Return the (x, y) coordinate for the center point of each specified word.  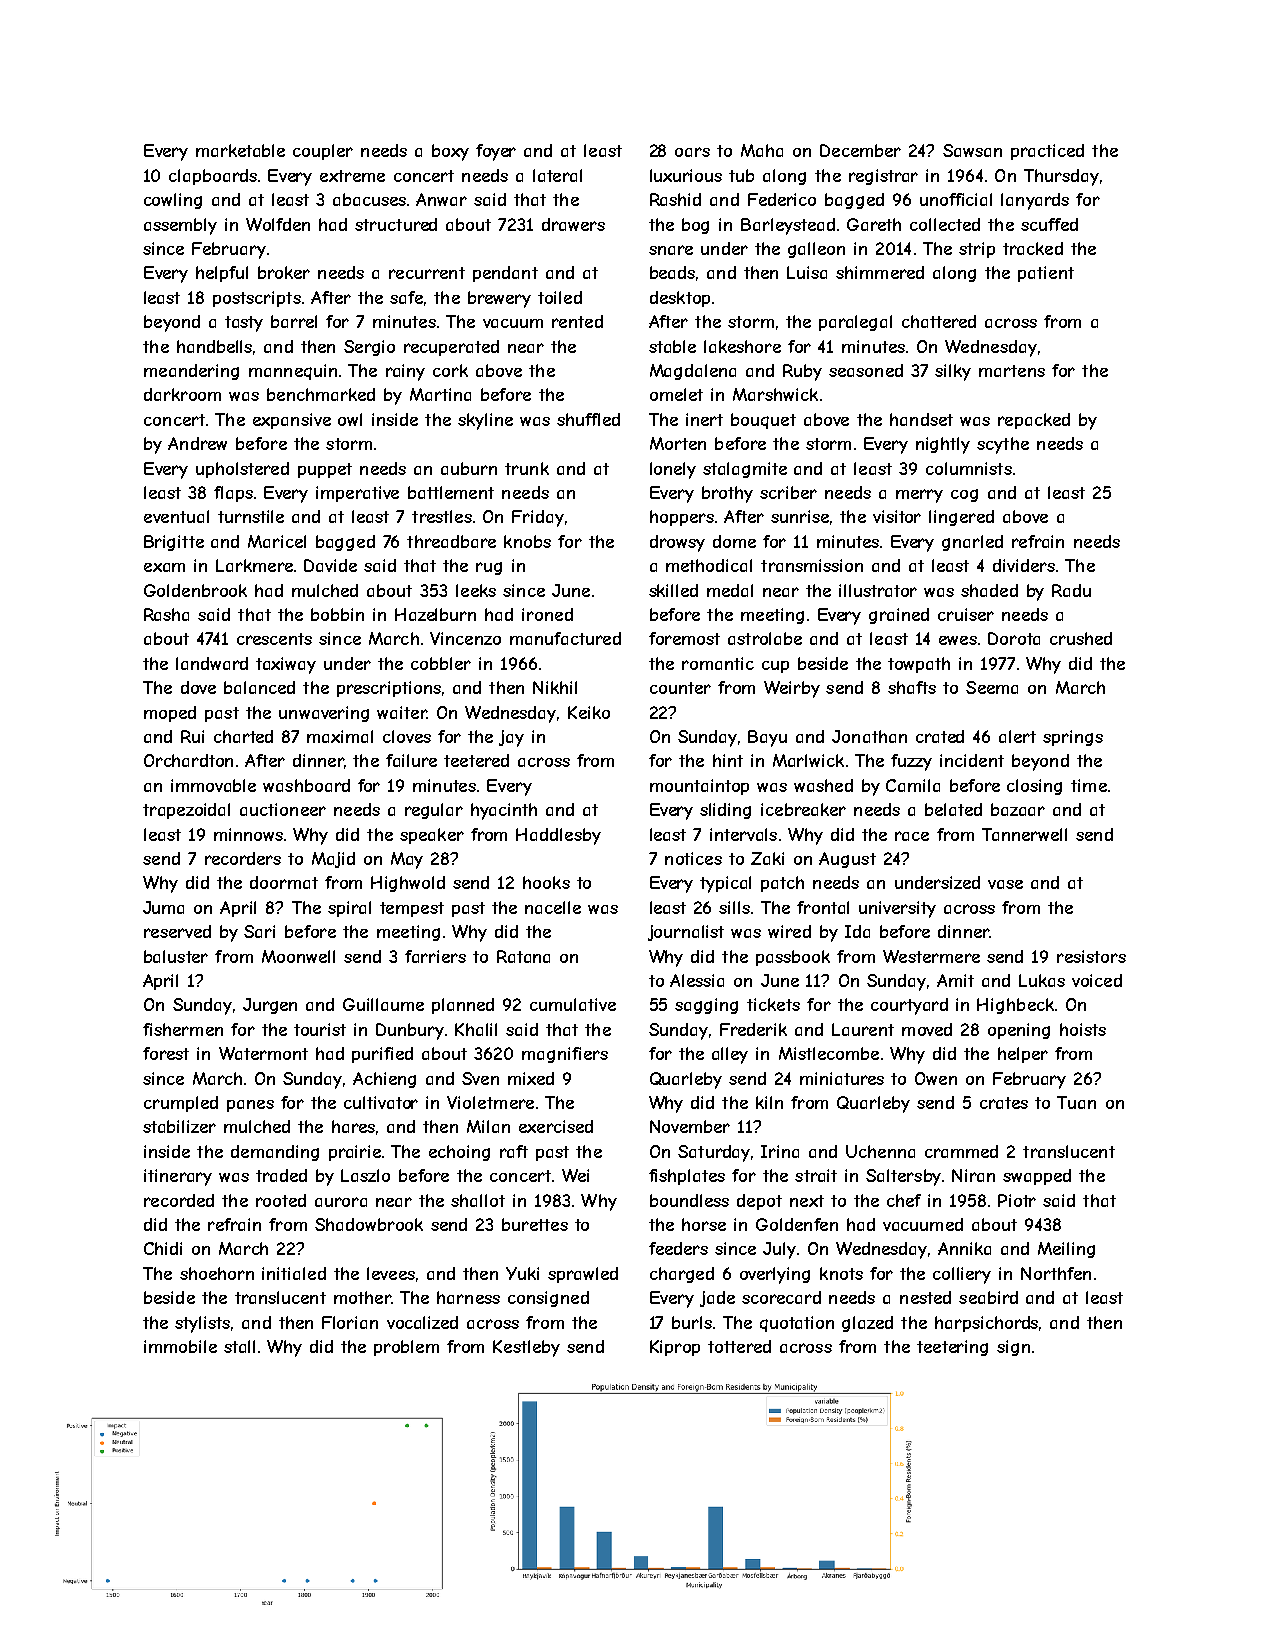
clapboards (213, 177)
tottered (739, 1346)
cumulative (573, 1004)
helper (1023, 1055)
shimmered (880, 272)
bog (695, 226)
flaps (233, 494)
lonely (673, 470)
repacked (1034, 421)
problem (406, 1348)
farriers (435, 956)
